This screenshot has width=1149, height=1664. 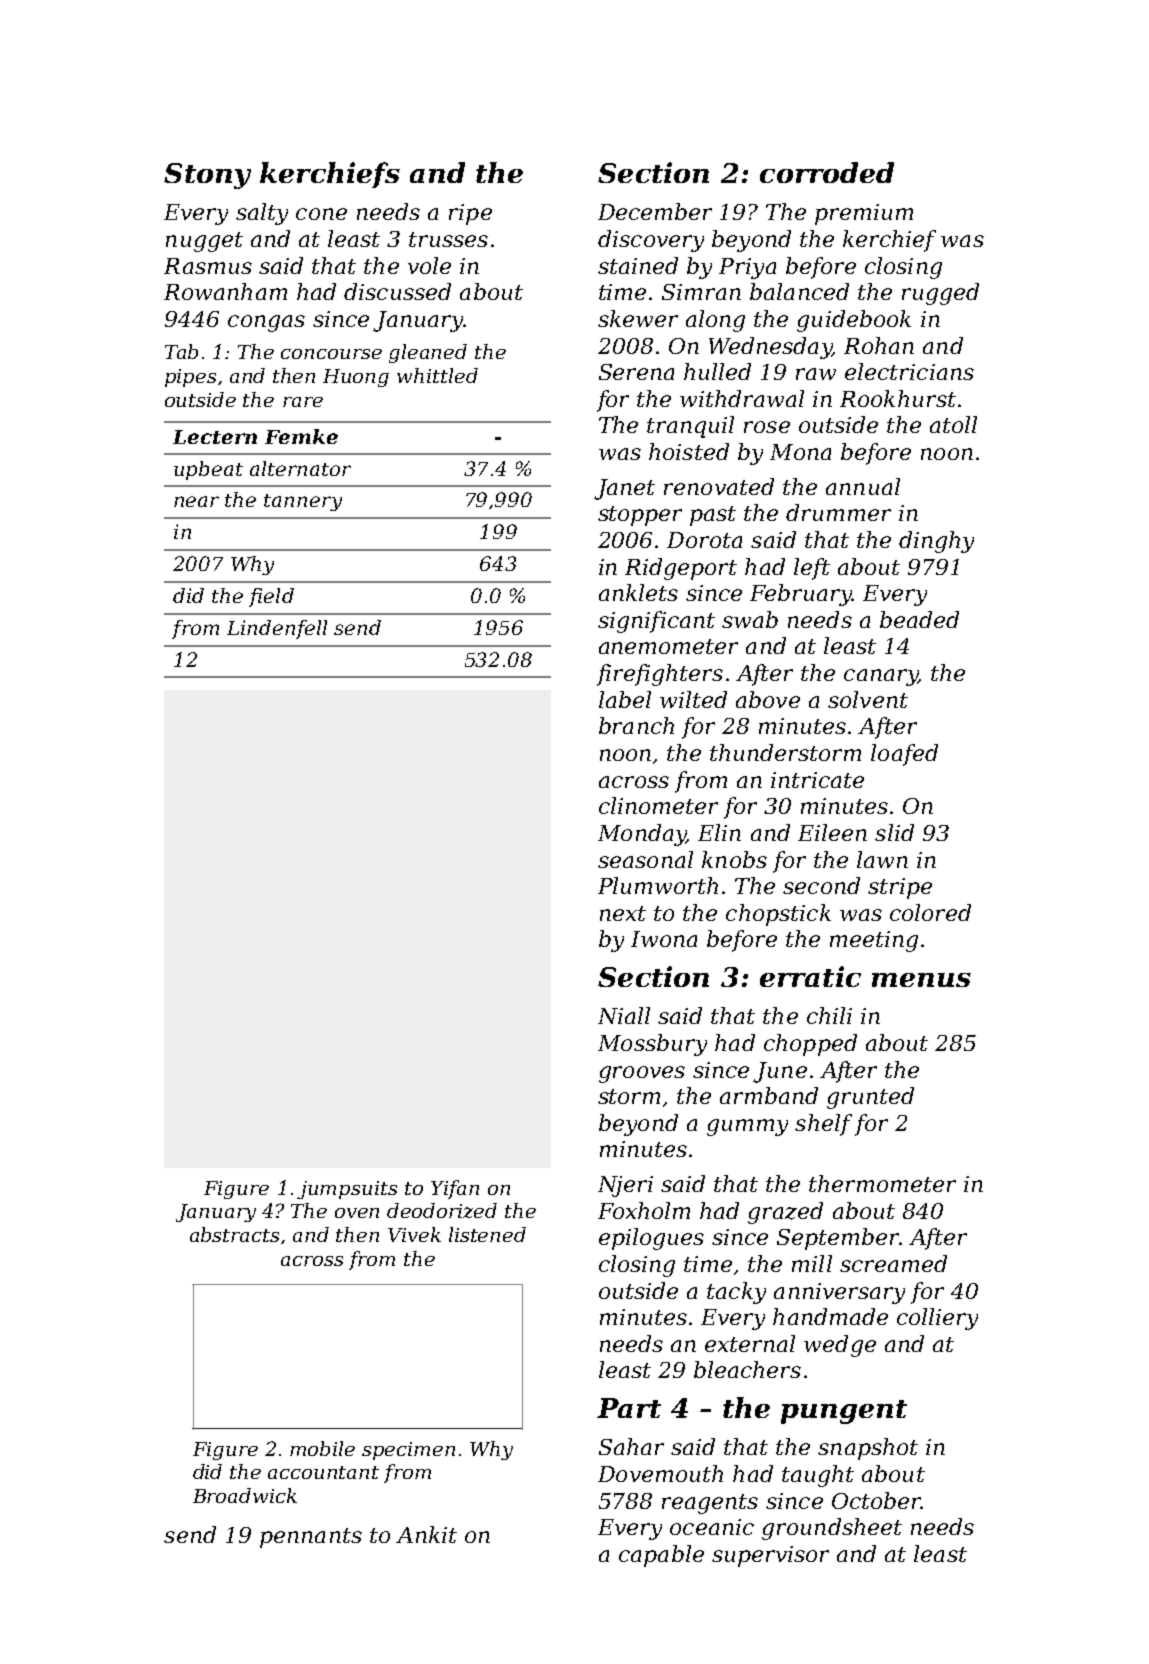 What do you see at coordinates (882, 1183) in the screenshot?
I see `thermometer` at bounding box center [882, 1183].
